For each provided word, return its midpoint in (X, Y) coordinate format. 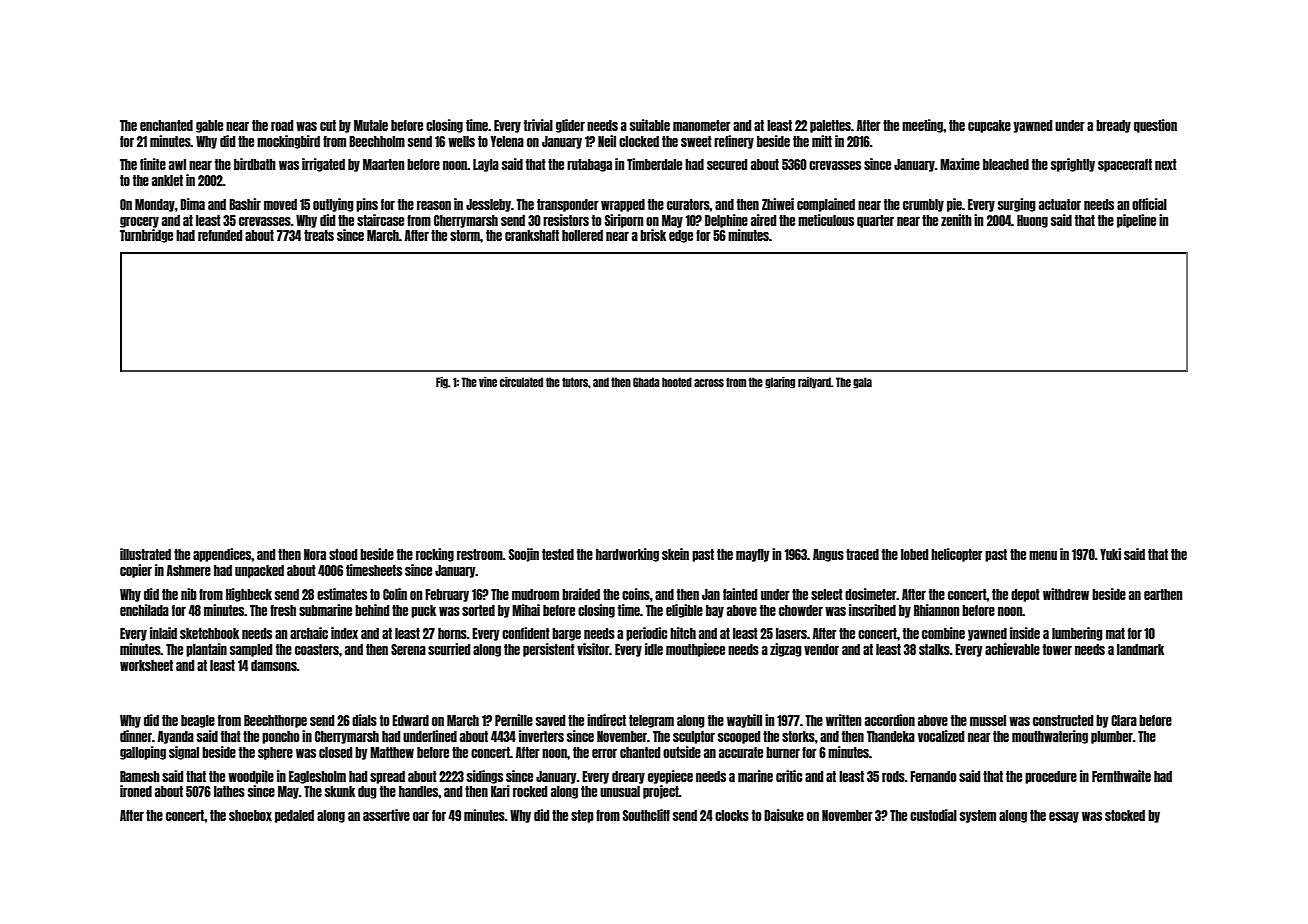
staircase (380, 220)
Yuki (1110, 554)
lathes (229, 791)
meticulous (826, 220)
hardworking (627, 555)
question (1155, 126)
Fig (442, 383)
